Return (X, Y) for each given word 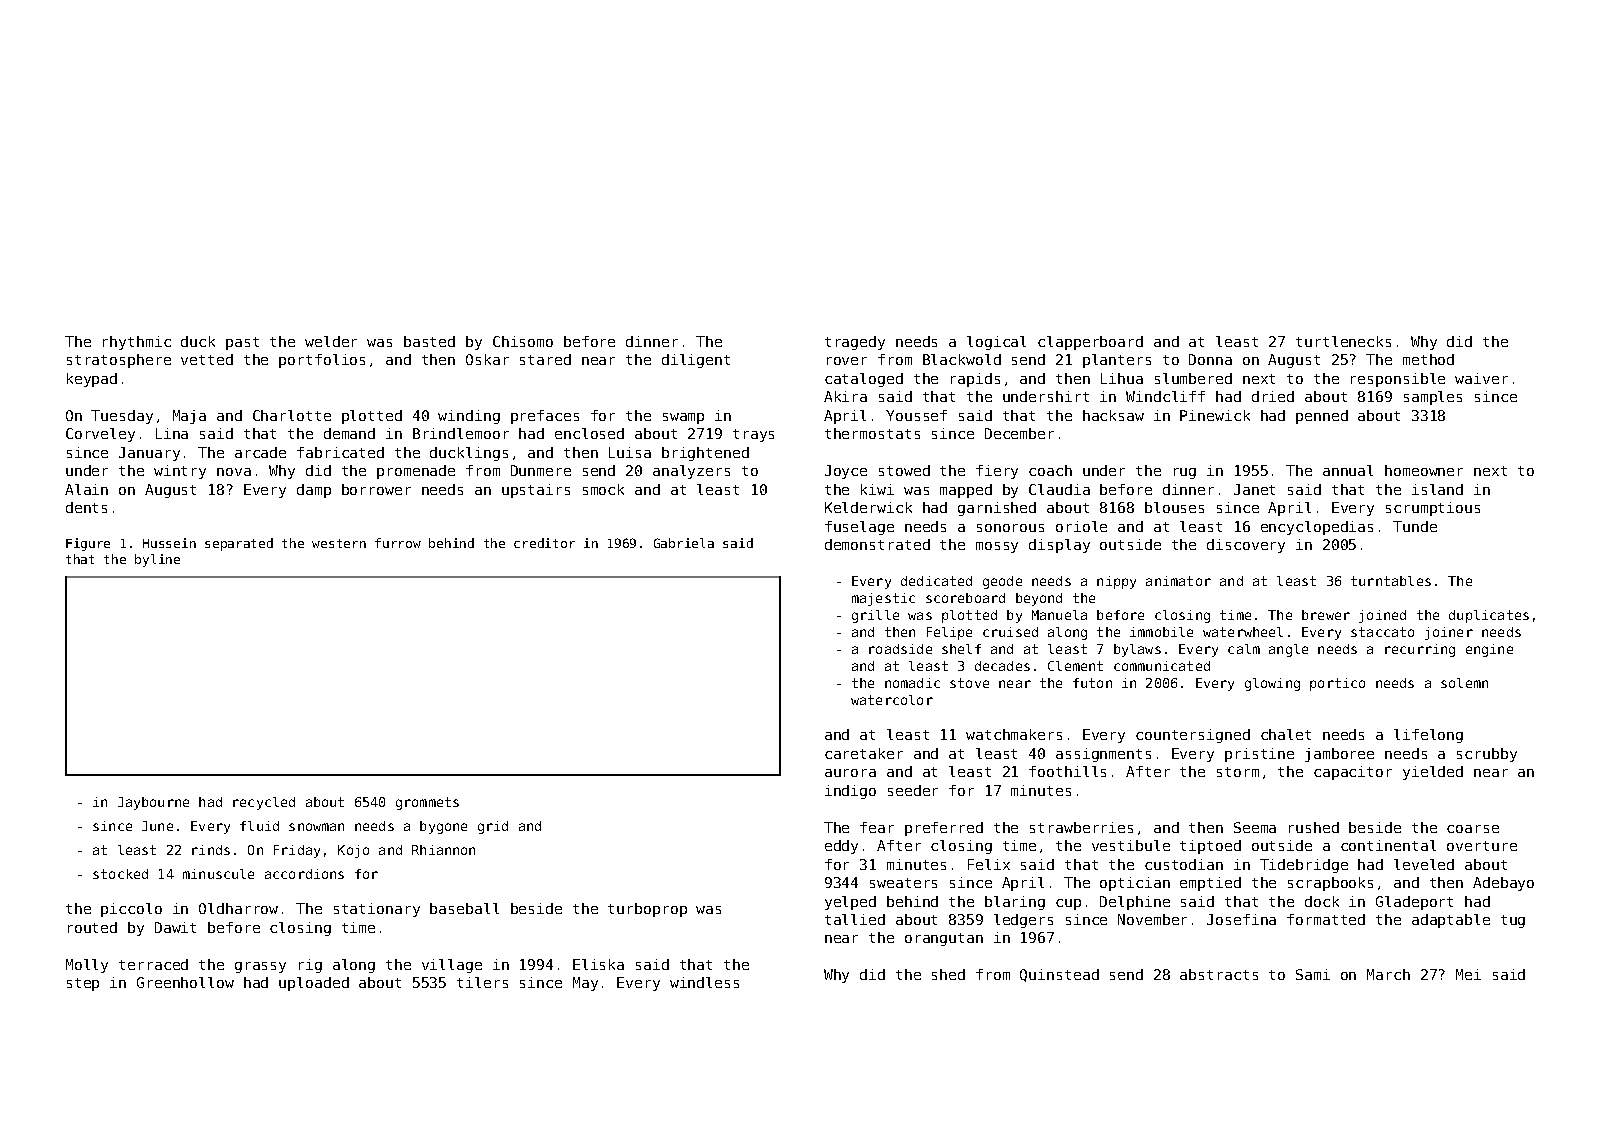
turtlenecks (1343, 341)
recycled (264, 803)
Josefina (1241, 919)
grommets (427, 803)
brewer (1326, 615)
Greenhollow (185, 982)
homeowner (1424, 470)
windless (704, 982)
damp (314, 491)
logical (996, 343)
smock (603, 489)
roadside (900, 649)
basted (429, 341)
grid (493, 827)
